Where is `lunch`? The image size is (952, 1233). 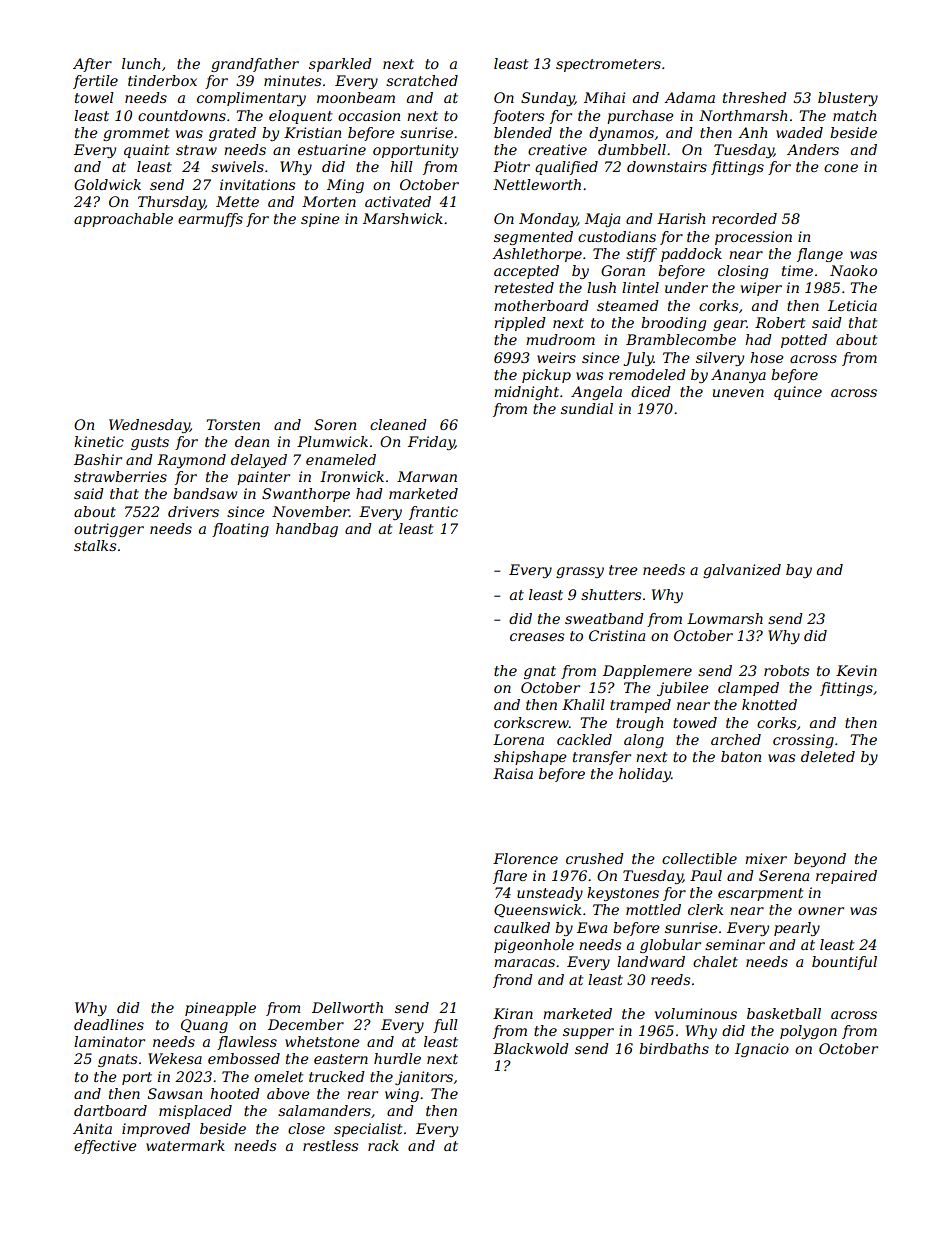
lunch is located at coordinates (141, 63).
